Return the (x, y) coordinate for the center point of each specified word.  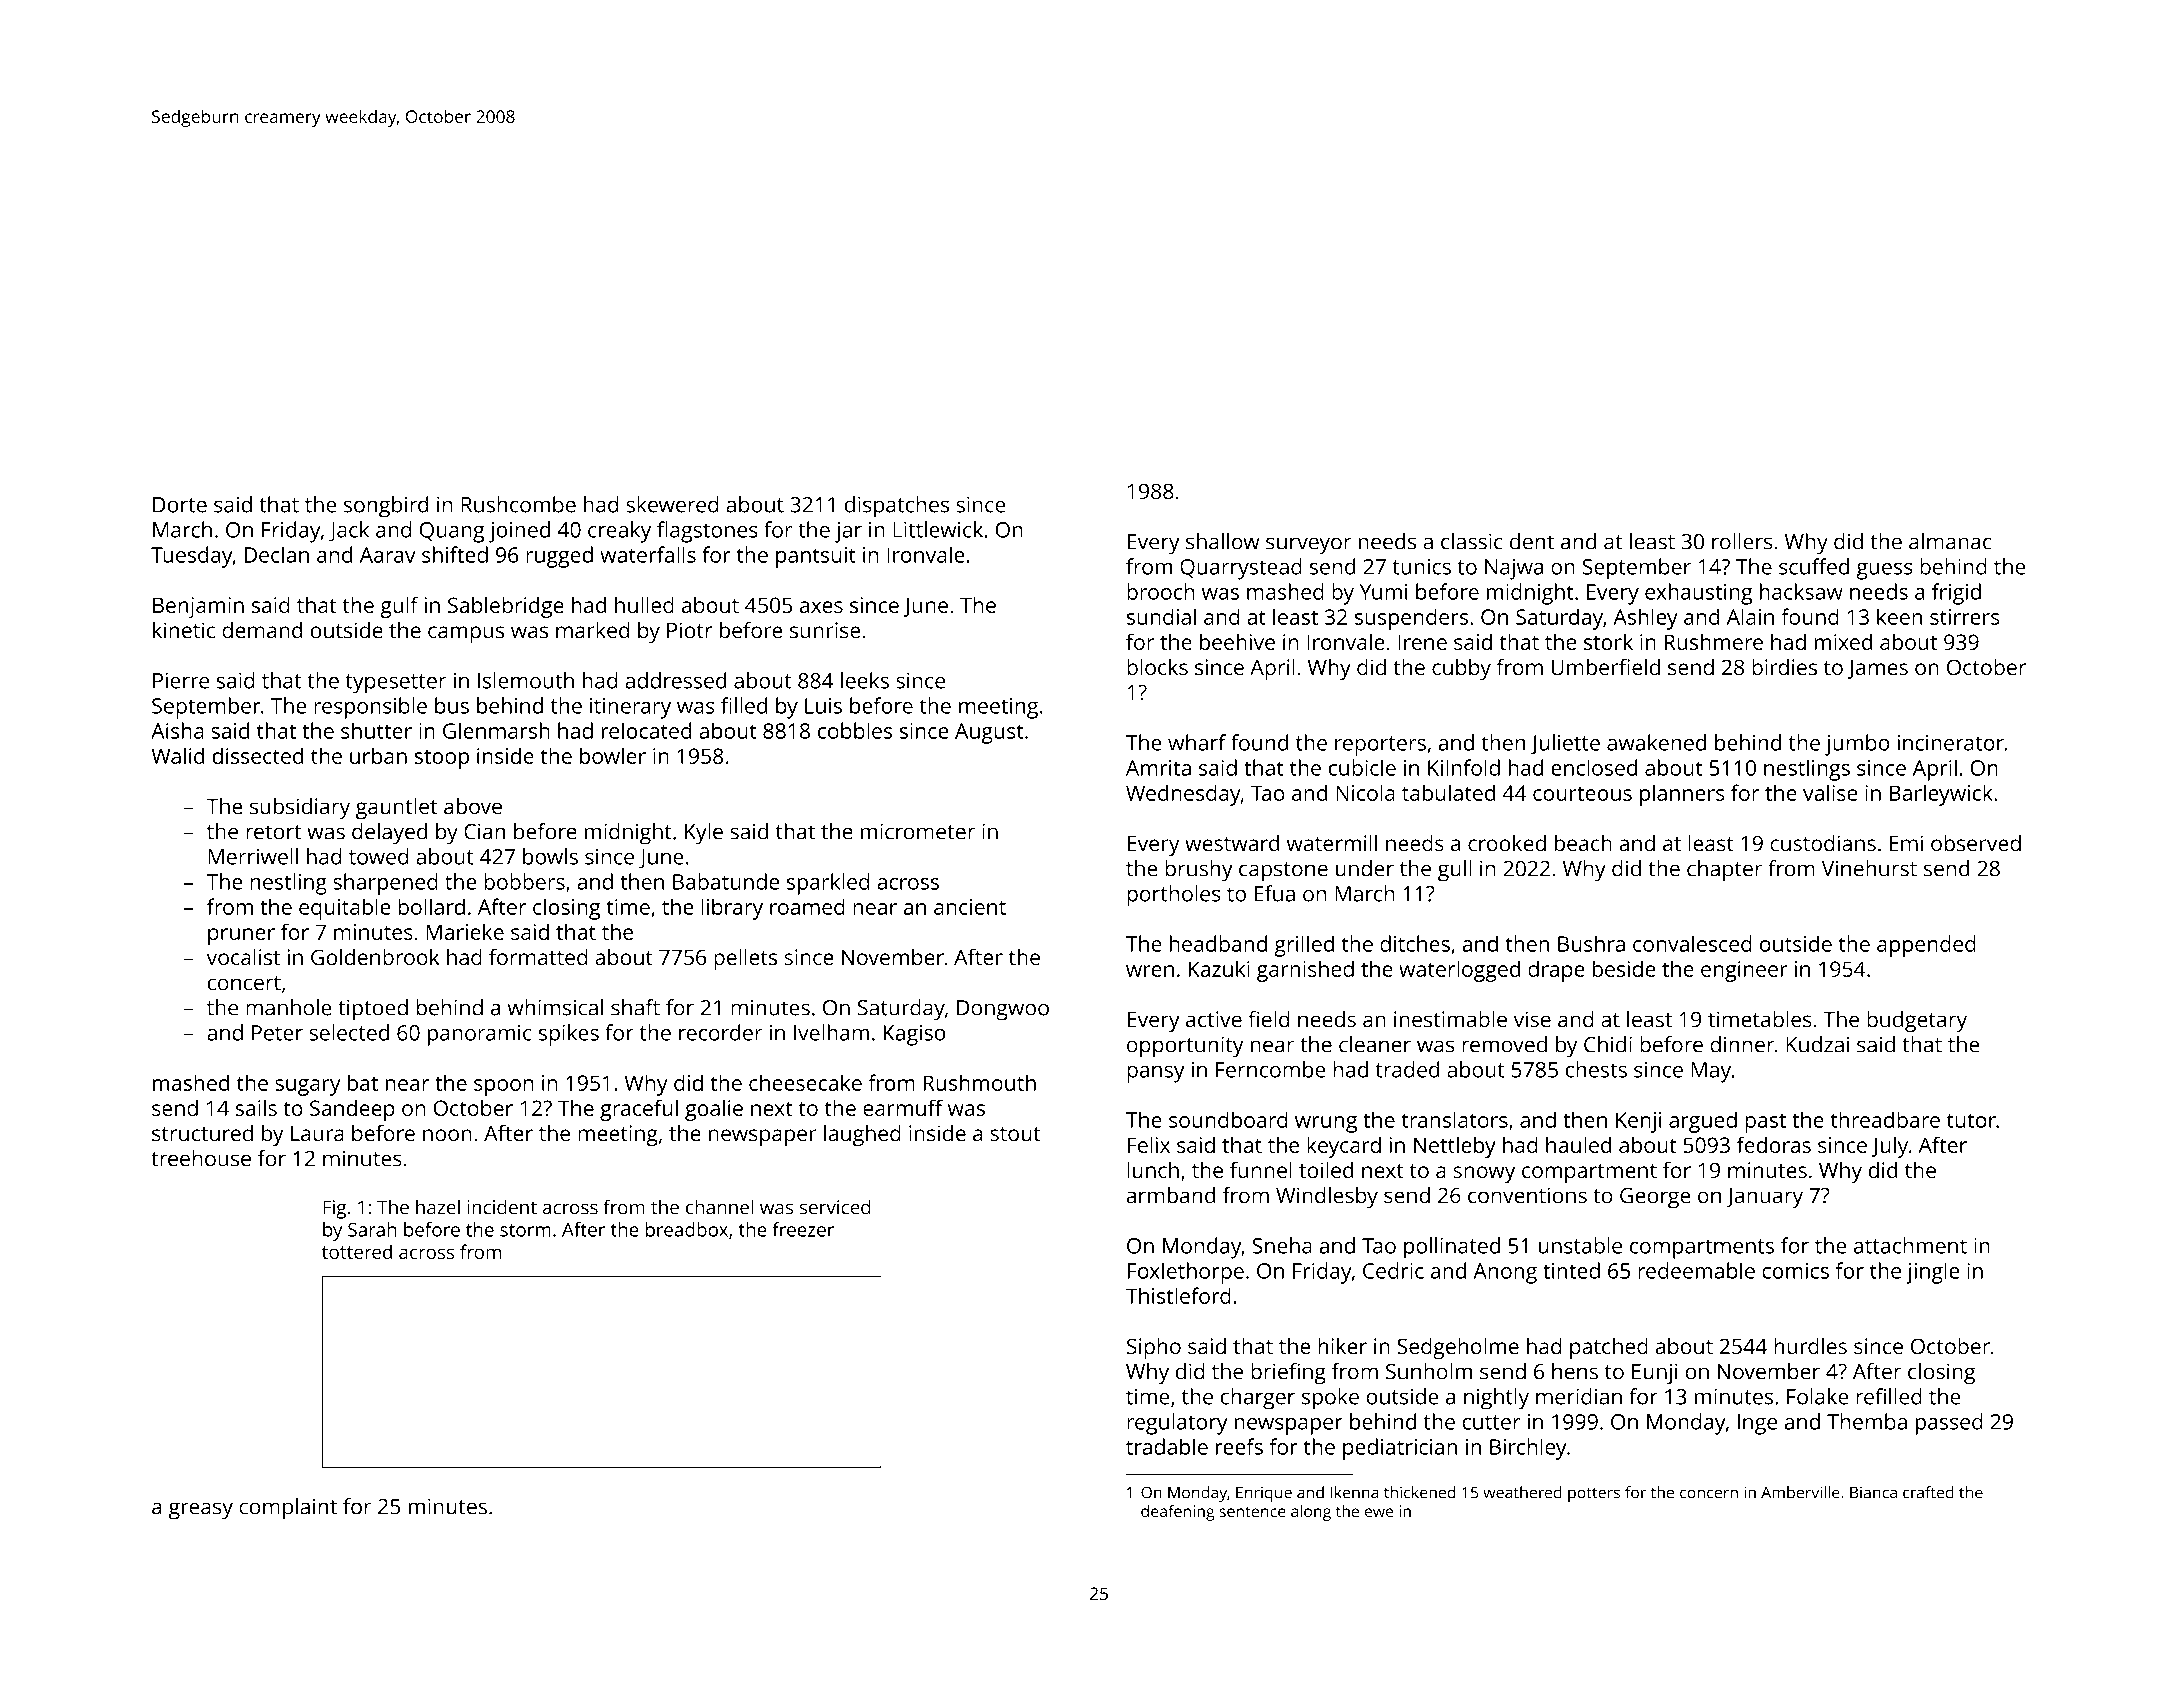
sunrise (825, 630)
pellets (745, 959)
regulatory (1177, 1424)
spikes (569, 1035)
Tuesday (192, 557)
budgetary (1917, 1021)
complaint (288, 1509)
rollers (1742, 541)
